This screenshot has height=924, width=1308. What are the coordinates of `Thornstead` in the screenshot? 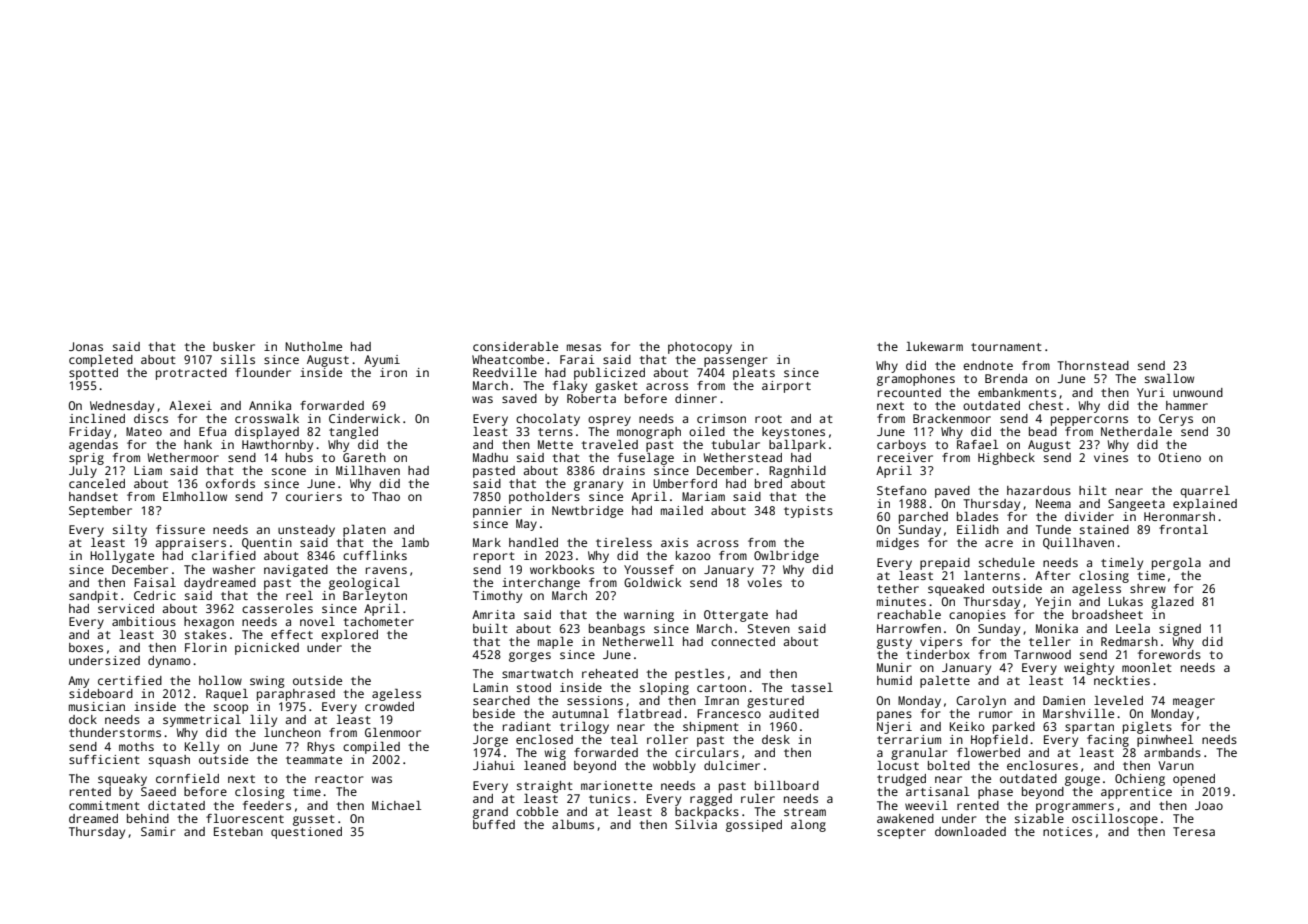 It's located at (1093, 365).
